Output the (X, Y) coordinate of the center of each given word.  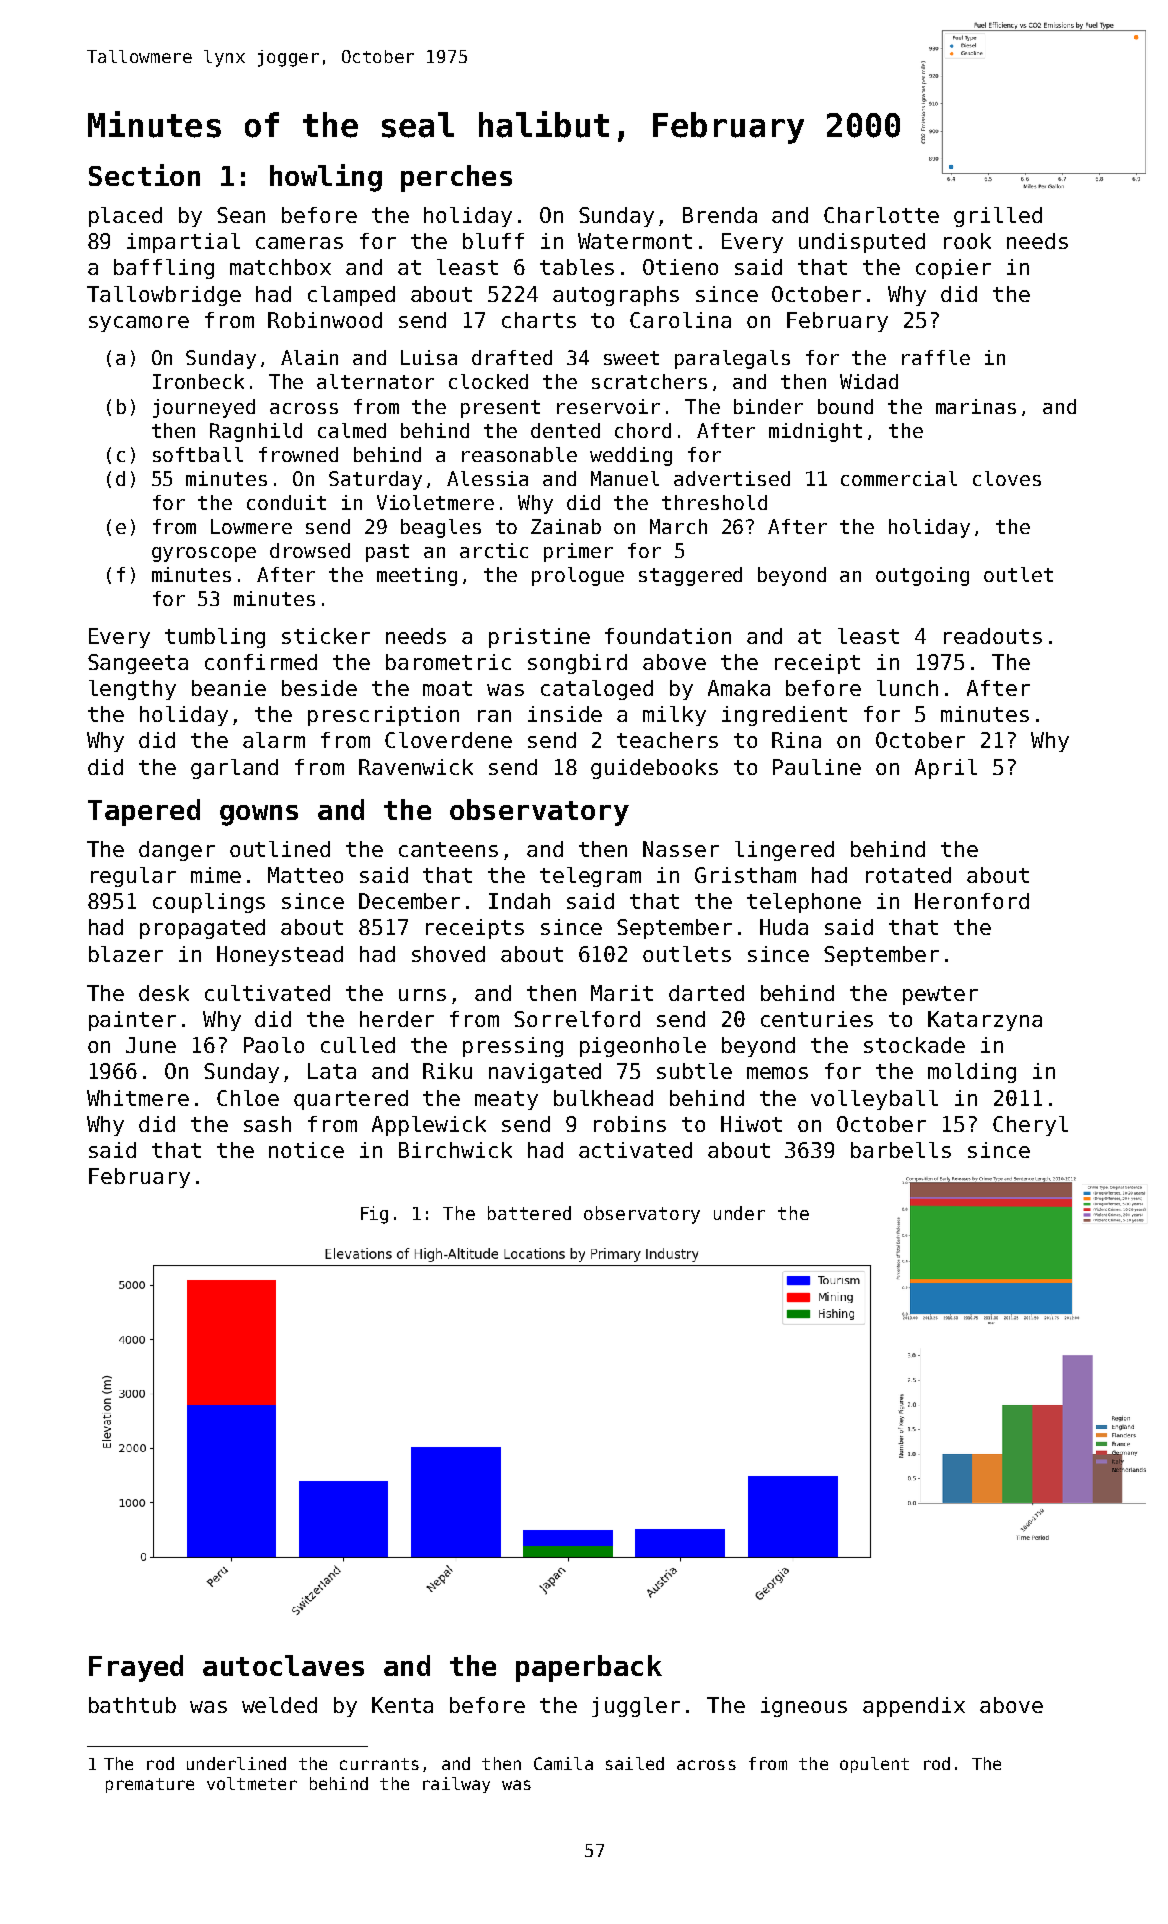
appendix (914, 1707)
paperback (589, 1668)
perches (456, 178)
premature (150, 1785)
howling (326, 178)
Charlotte (881, 215)
